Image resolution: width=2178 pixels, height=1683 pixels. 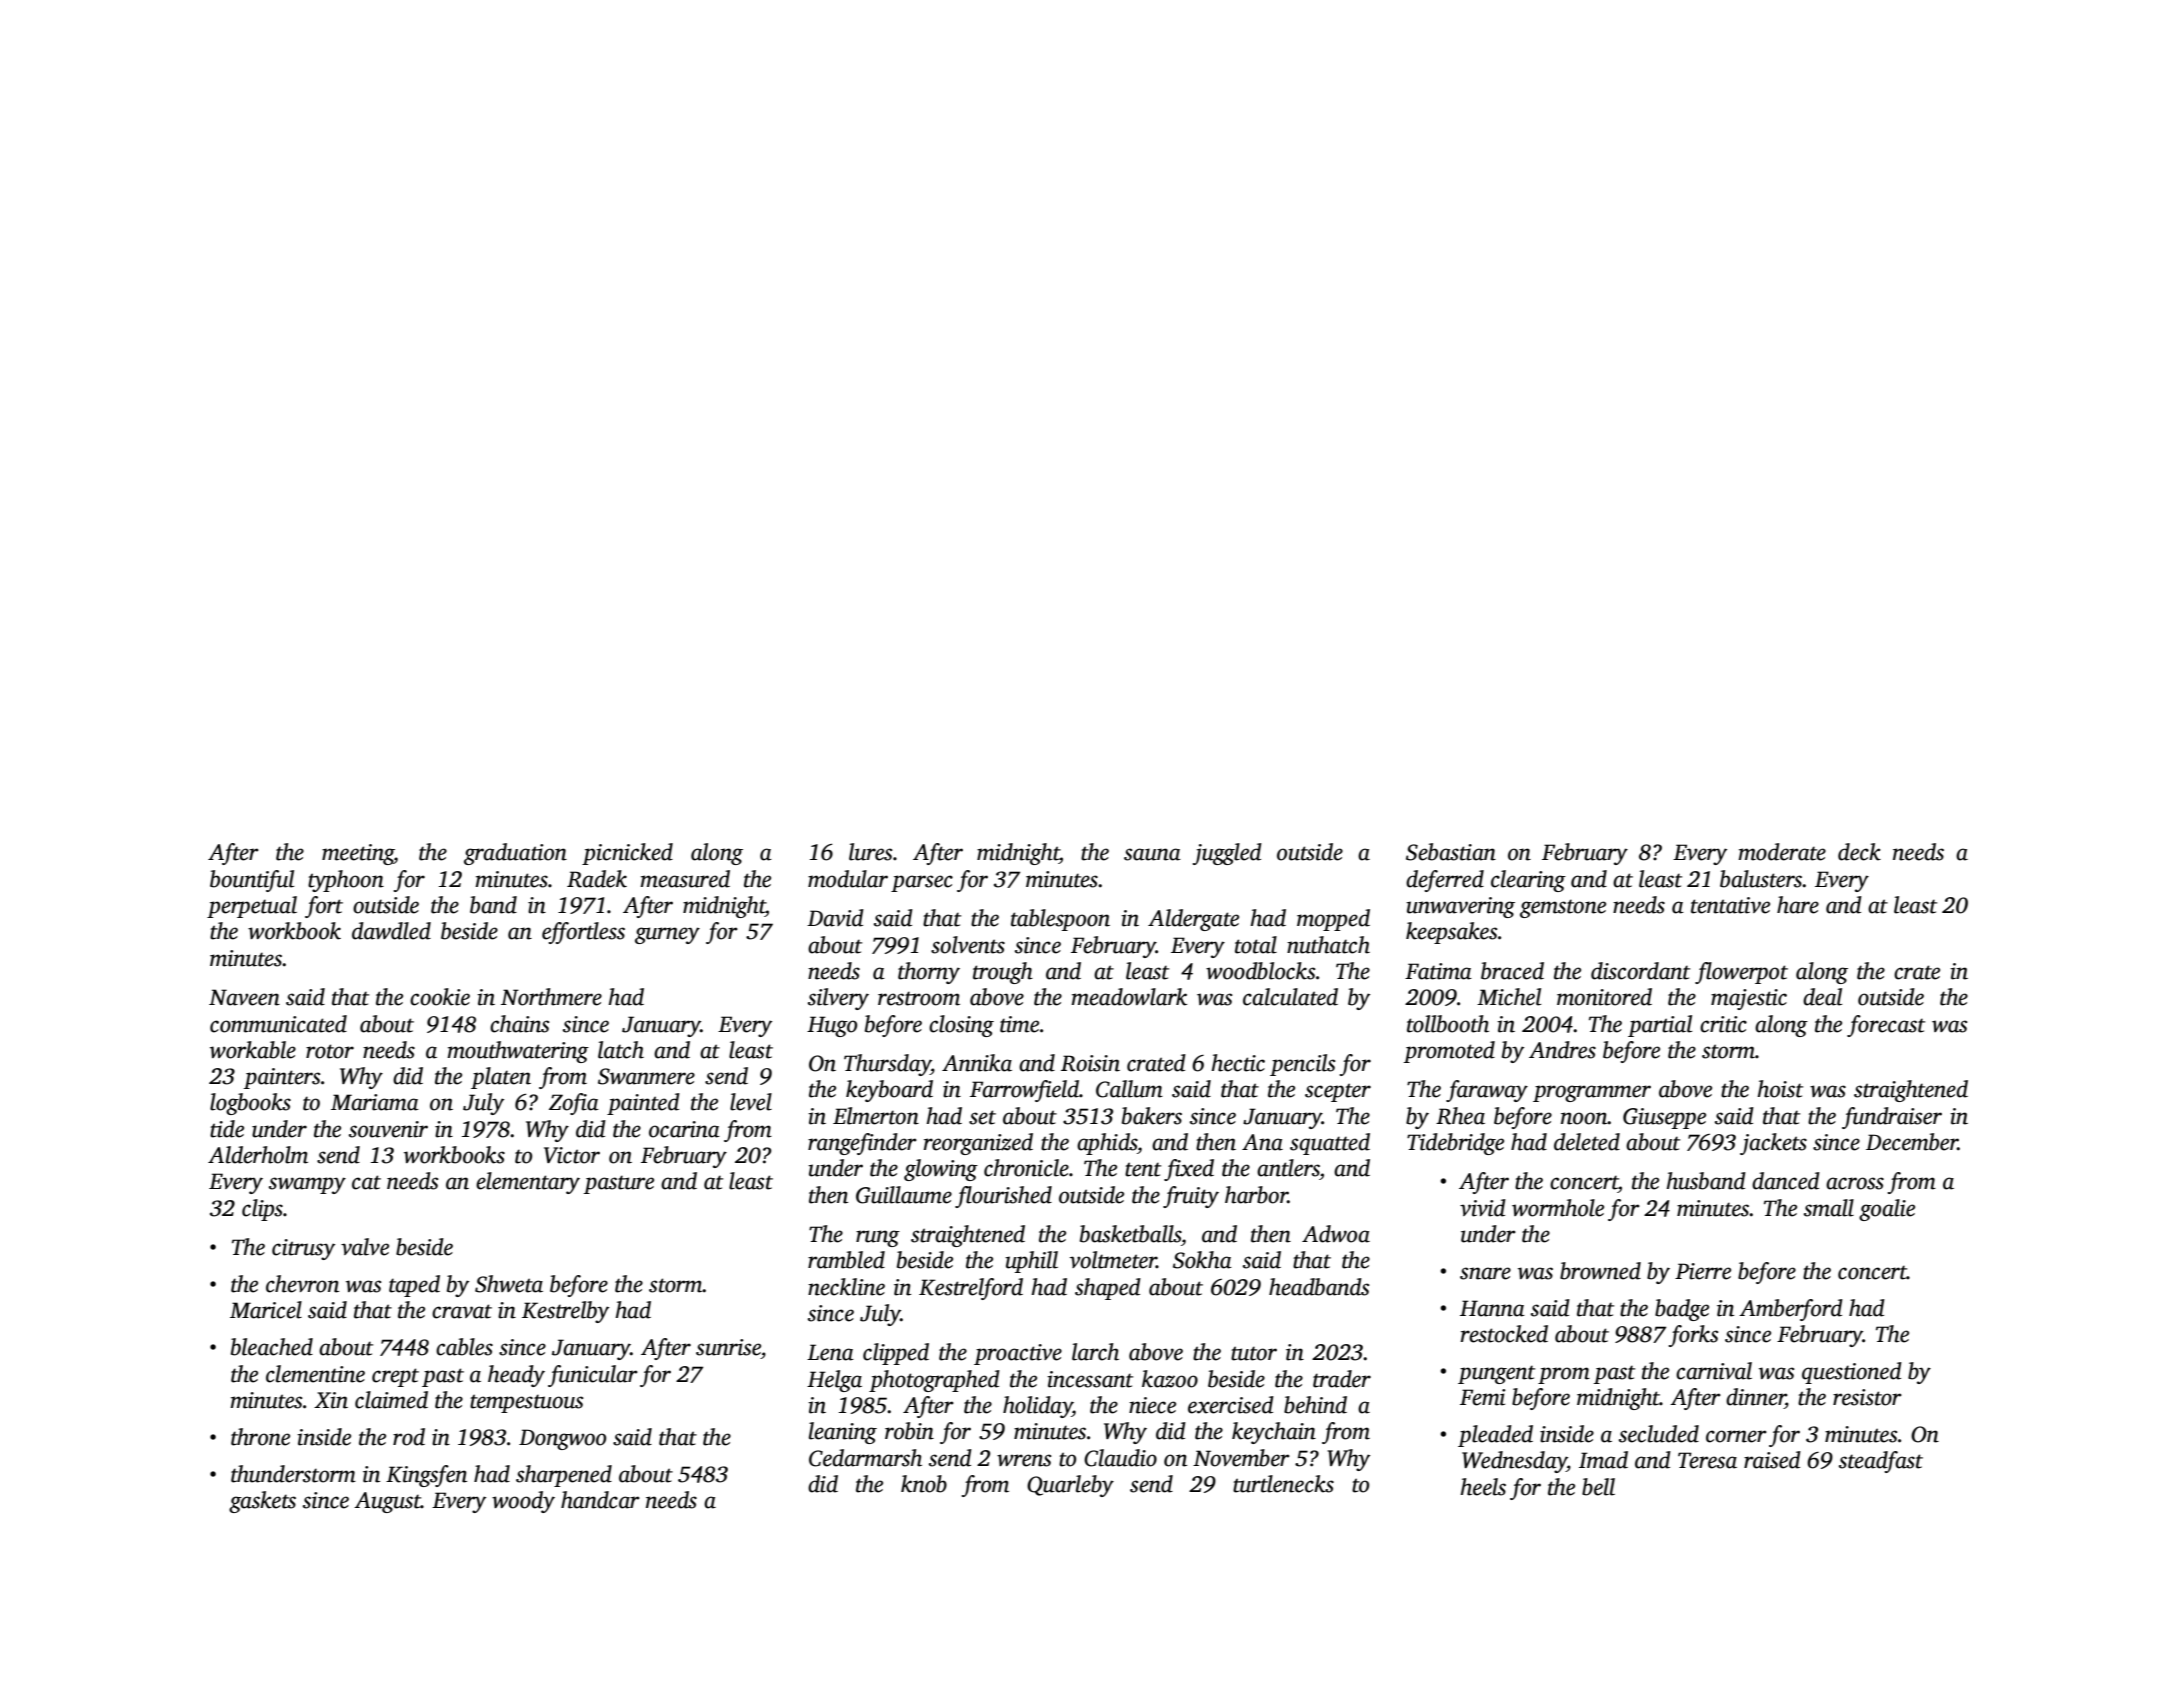 What do you see at coordinates (846, 1287) in the document?
I see `neckline` at bounding box center [846, 1287].
